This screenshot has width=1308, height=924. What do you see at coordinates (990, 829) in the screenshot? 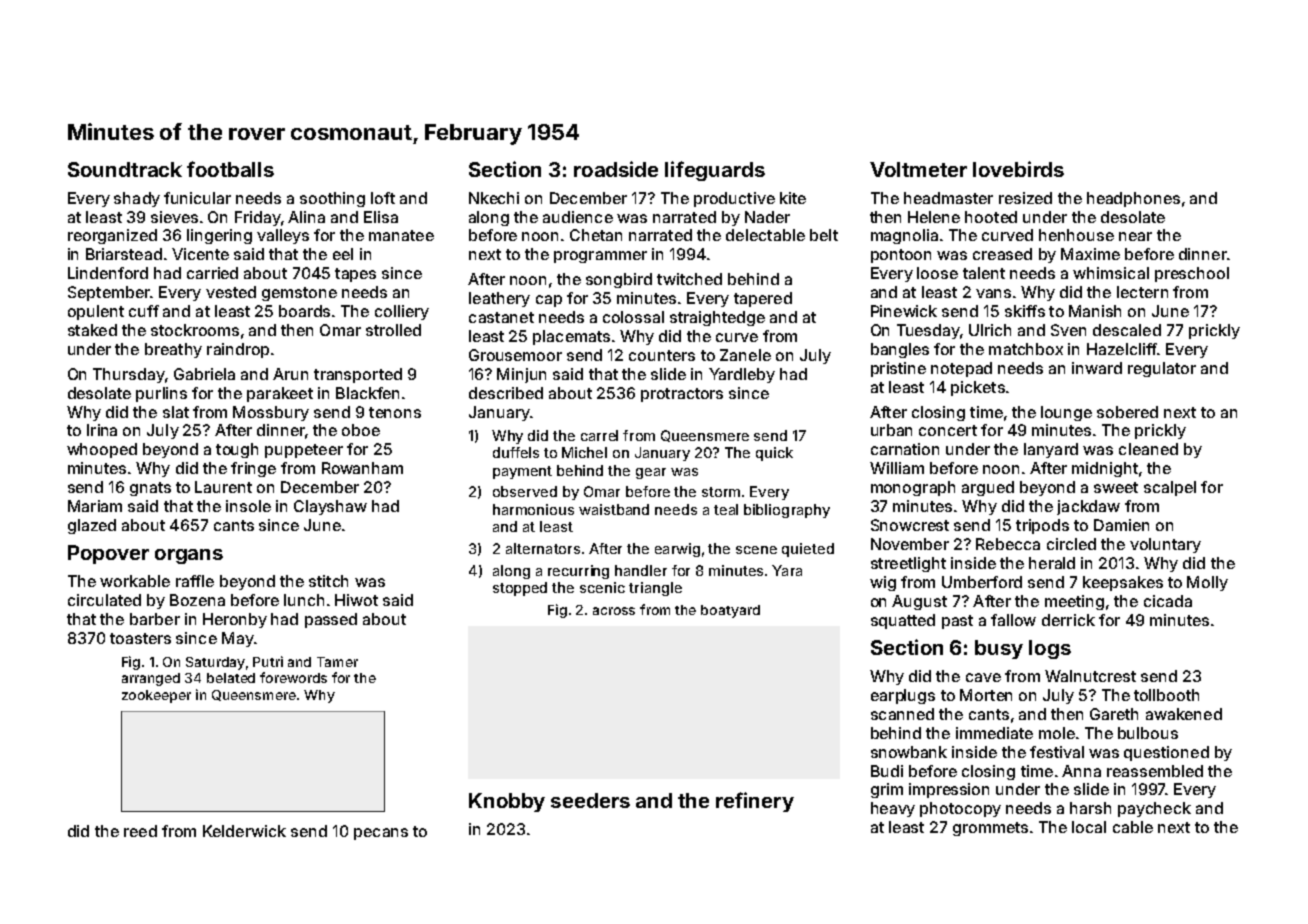
I see `grommets` at bounding box center [990, 829].
